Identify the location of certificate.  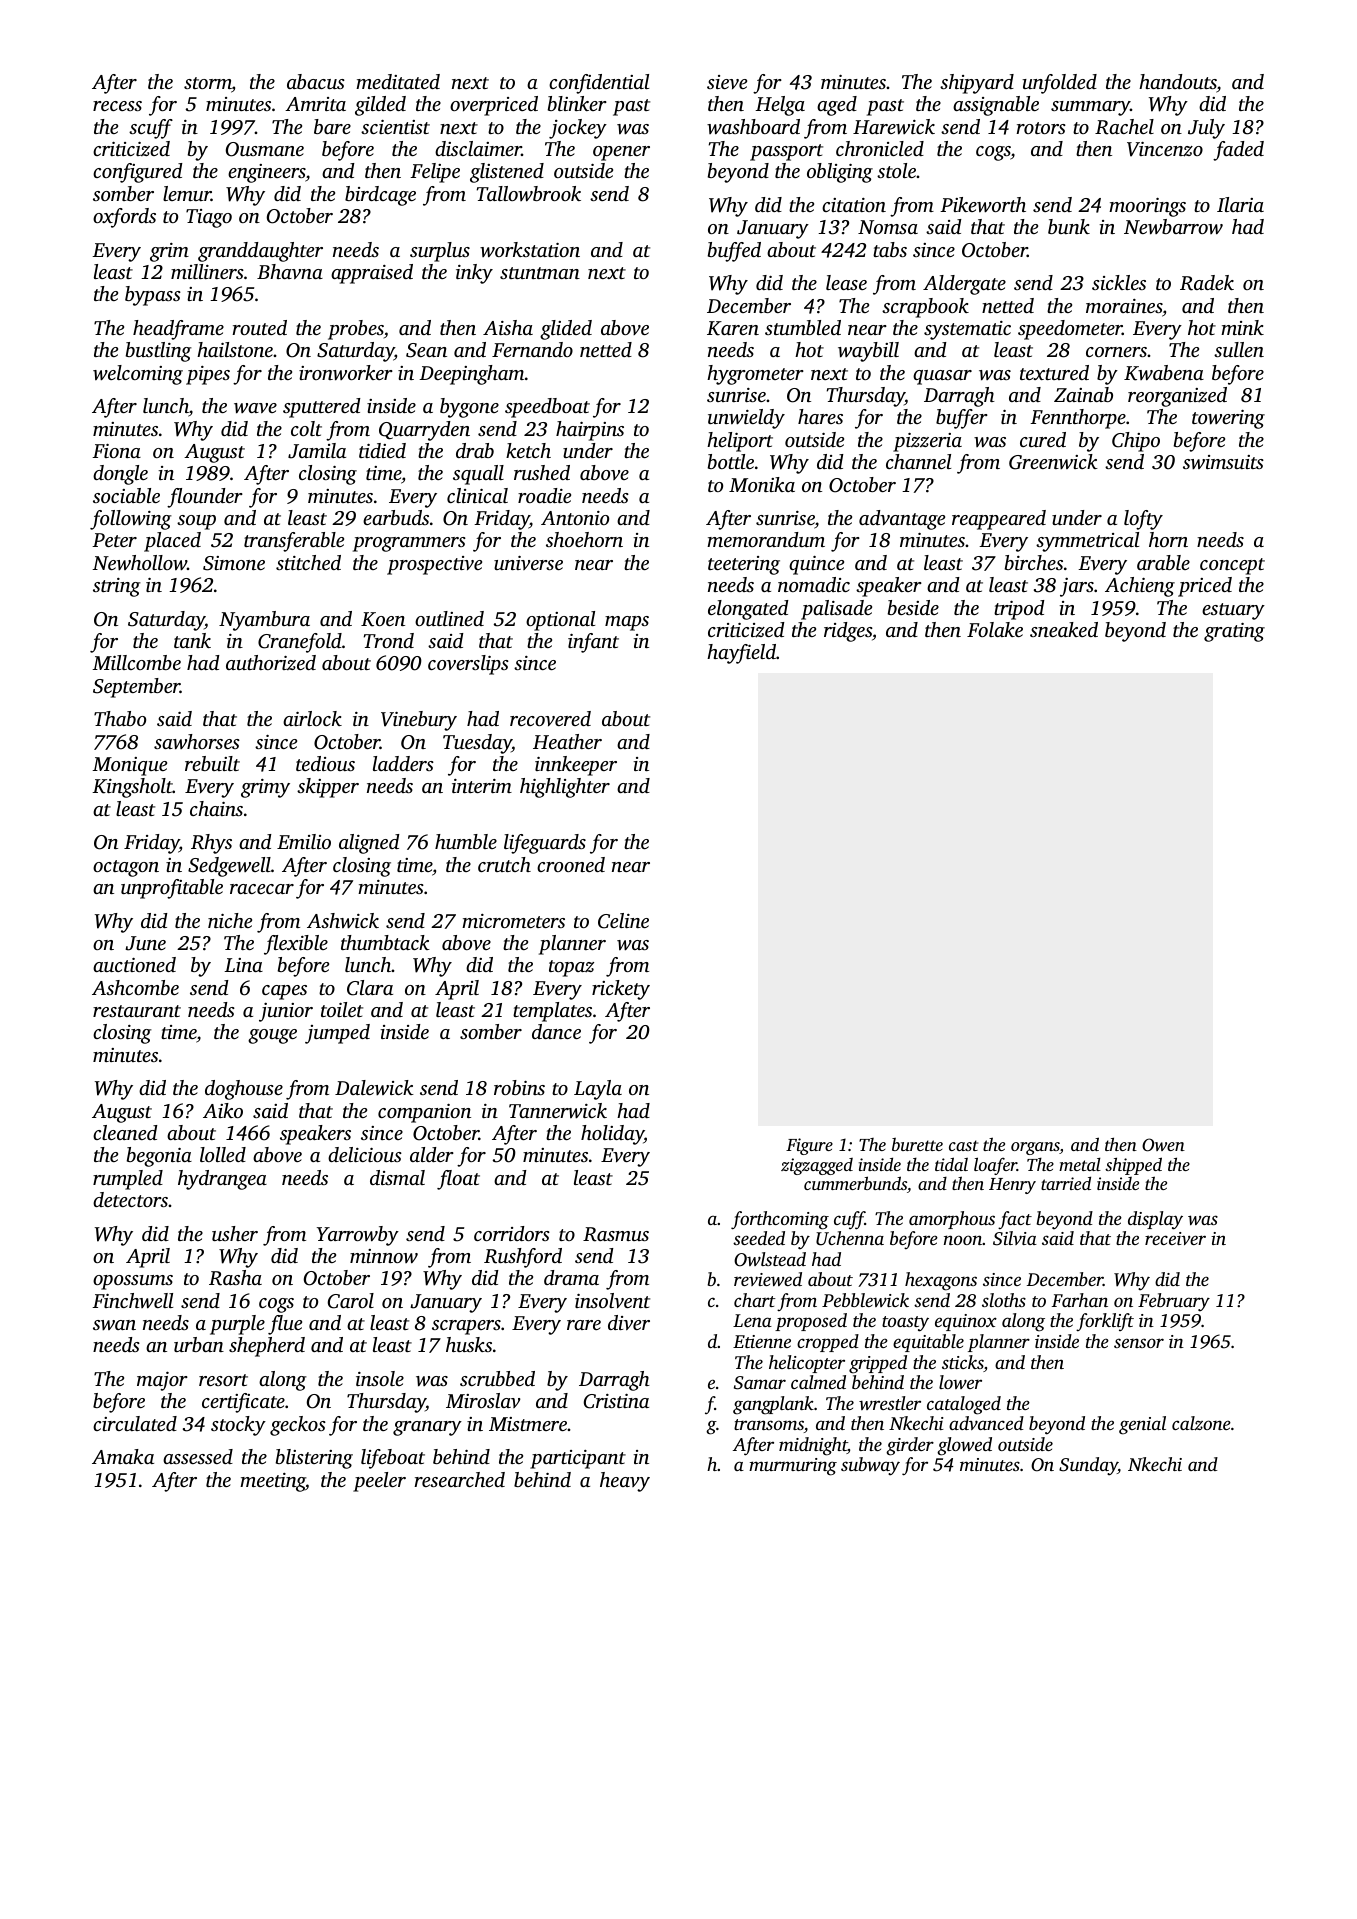
(243, 1403).
